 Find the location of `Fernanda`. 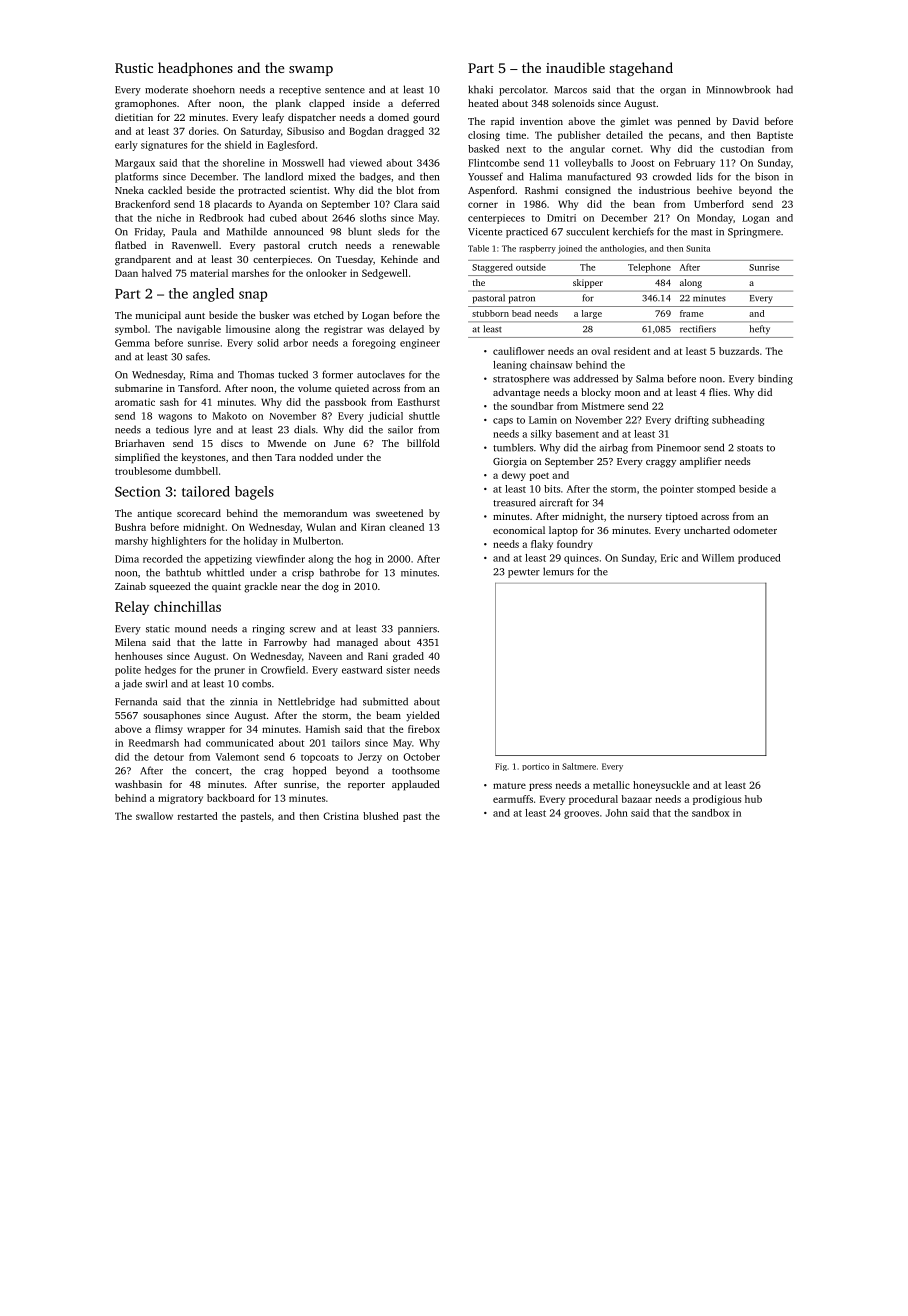

Fernanda is located at coordinates (136, 701).
